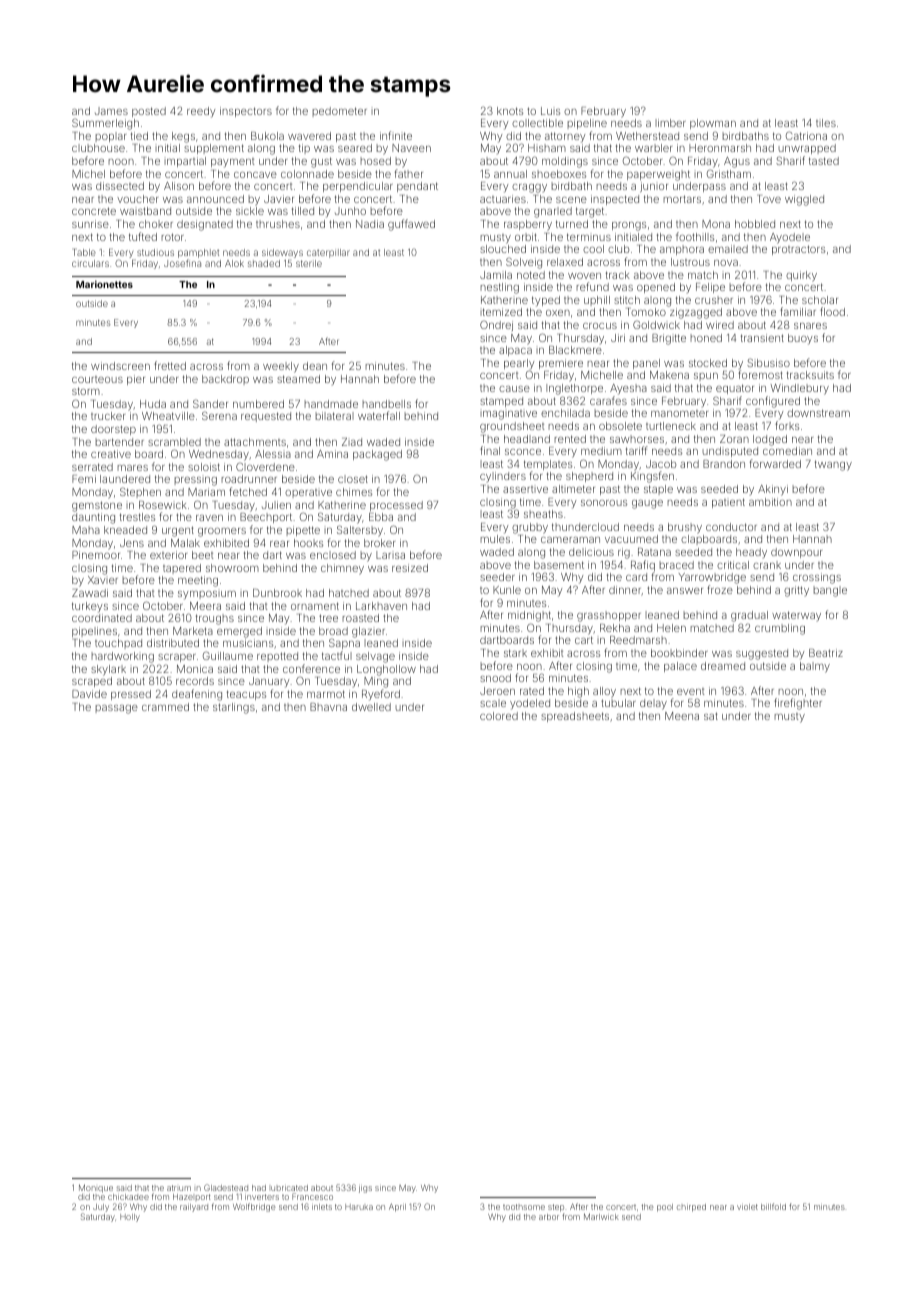  I want to click on father, so click(409, 173).
